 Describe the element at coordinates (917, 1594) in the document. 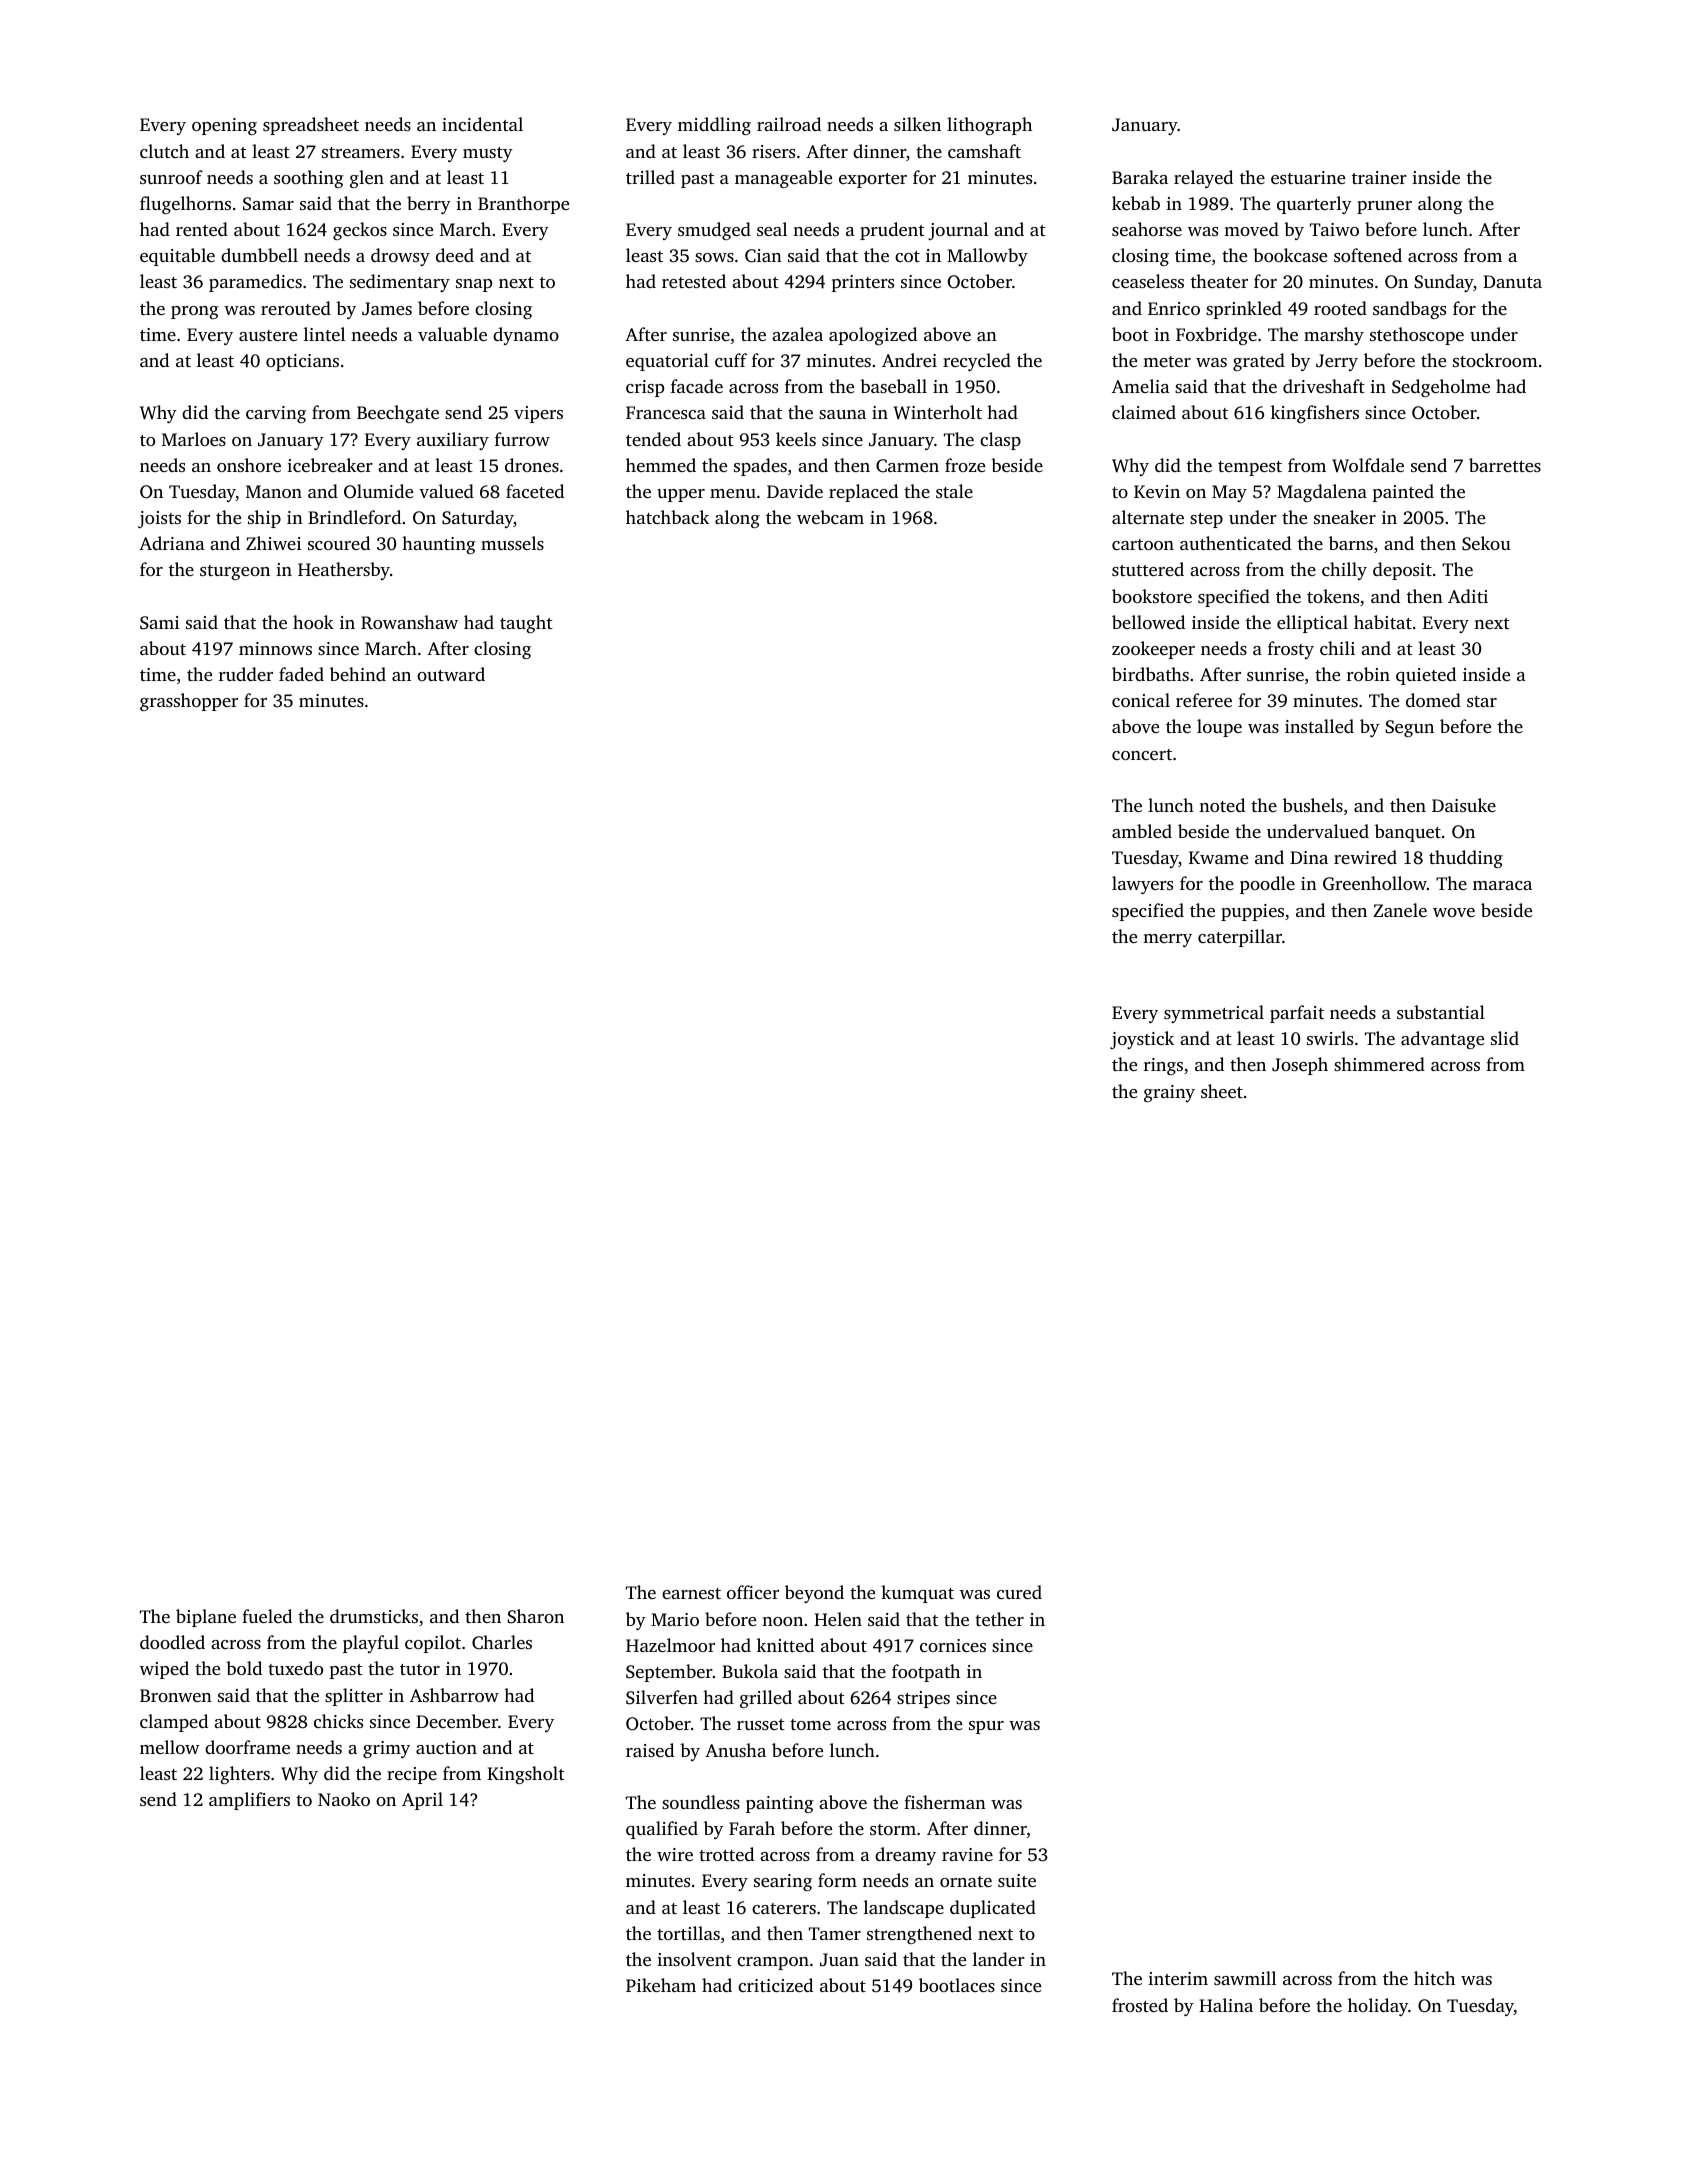

I see `kumquat` at that location.
